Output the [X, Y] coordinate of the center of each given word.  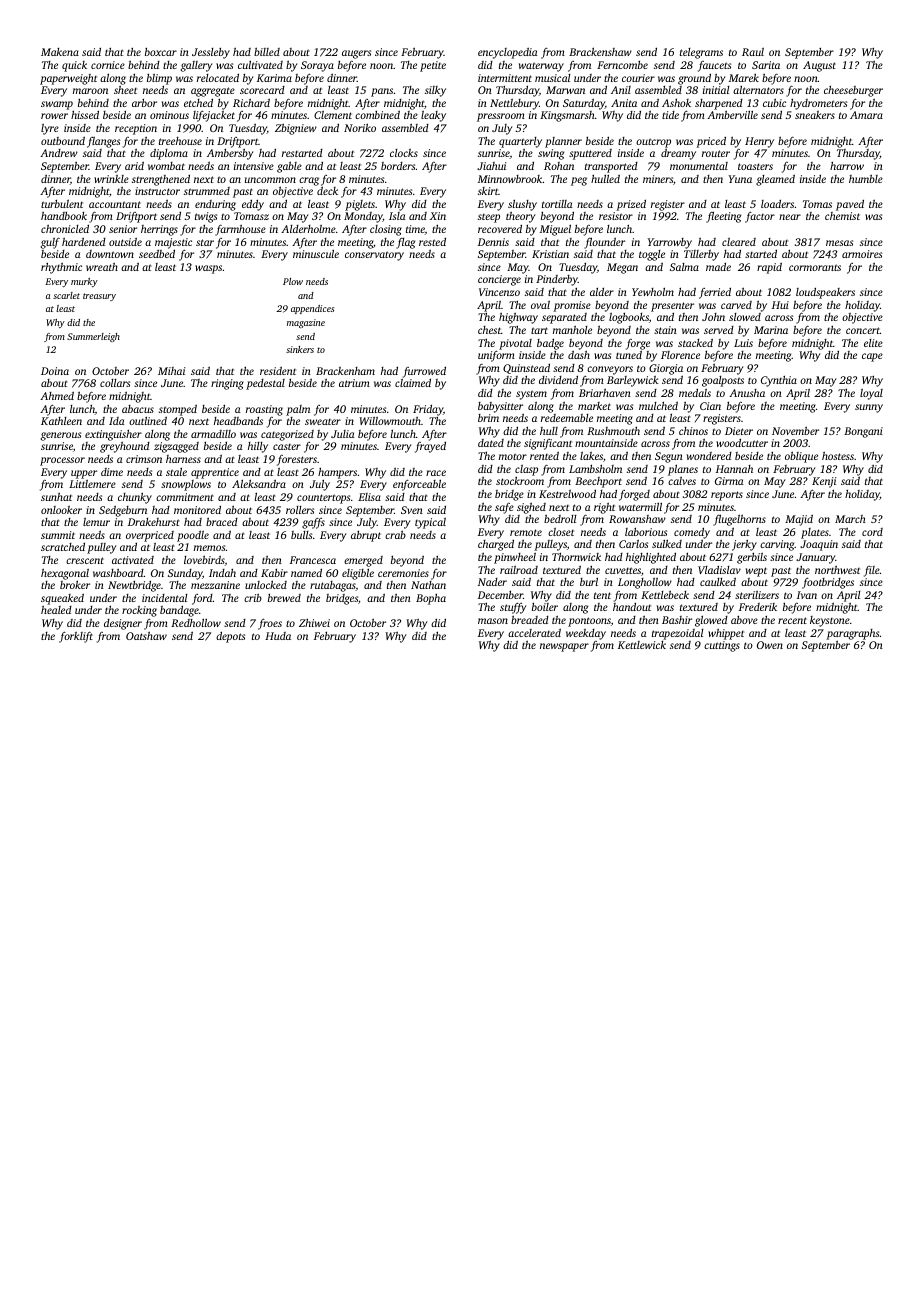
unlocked [266, 584]
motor [513, 456]
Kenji [824, 482]
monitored [197, 510]
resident [278, 370]
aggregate [213, 92]
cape [872, 357]
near [790, 217]
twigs [206, 217]
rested [432, 242]
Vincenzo [499, 292]
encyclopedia [508, 53]
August [819, 66]
